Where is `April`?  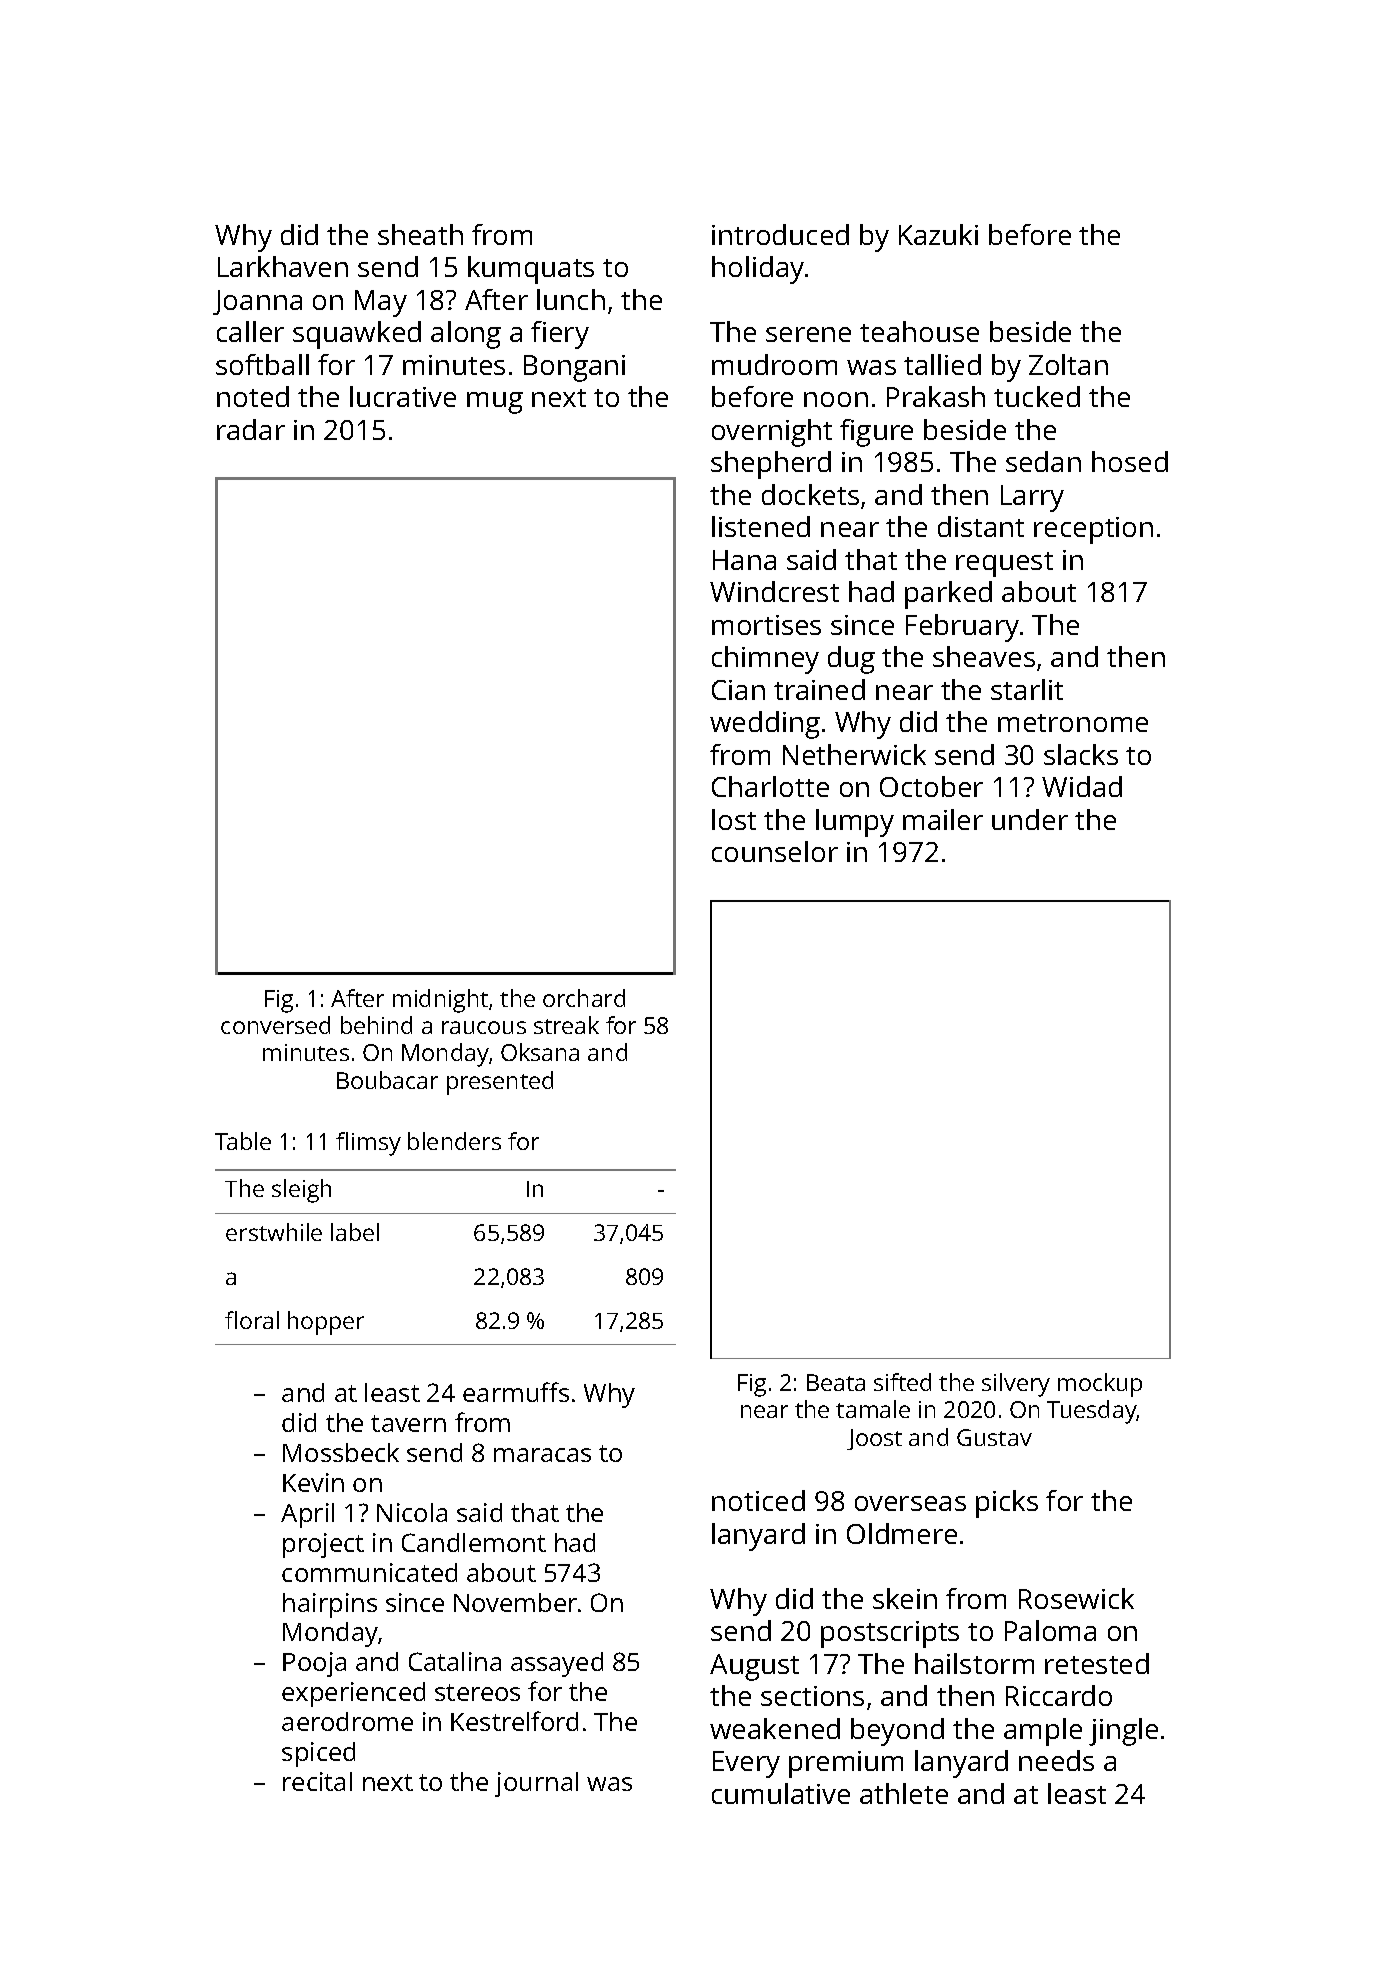
April is located at coordinates (307, 1515).
